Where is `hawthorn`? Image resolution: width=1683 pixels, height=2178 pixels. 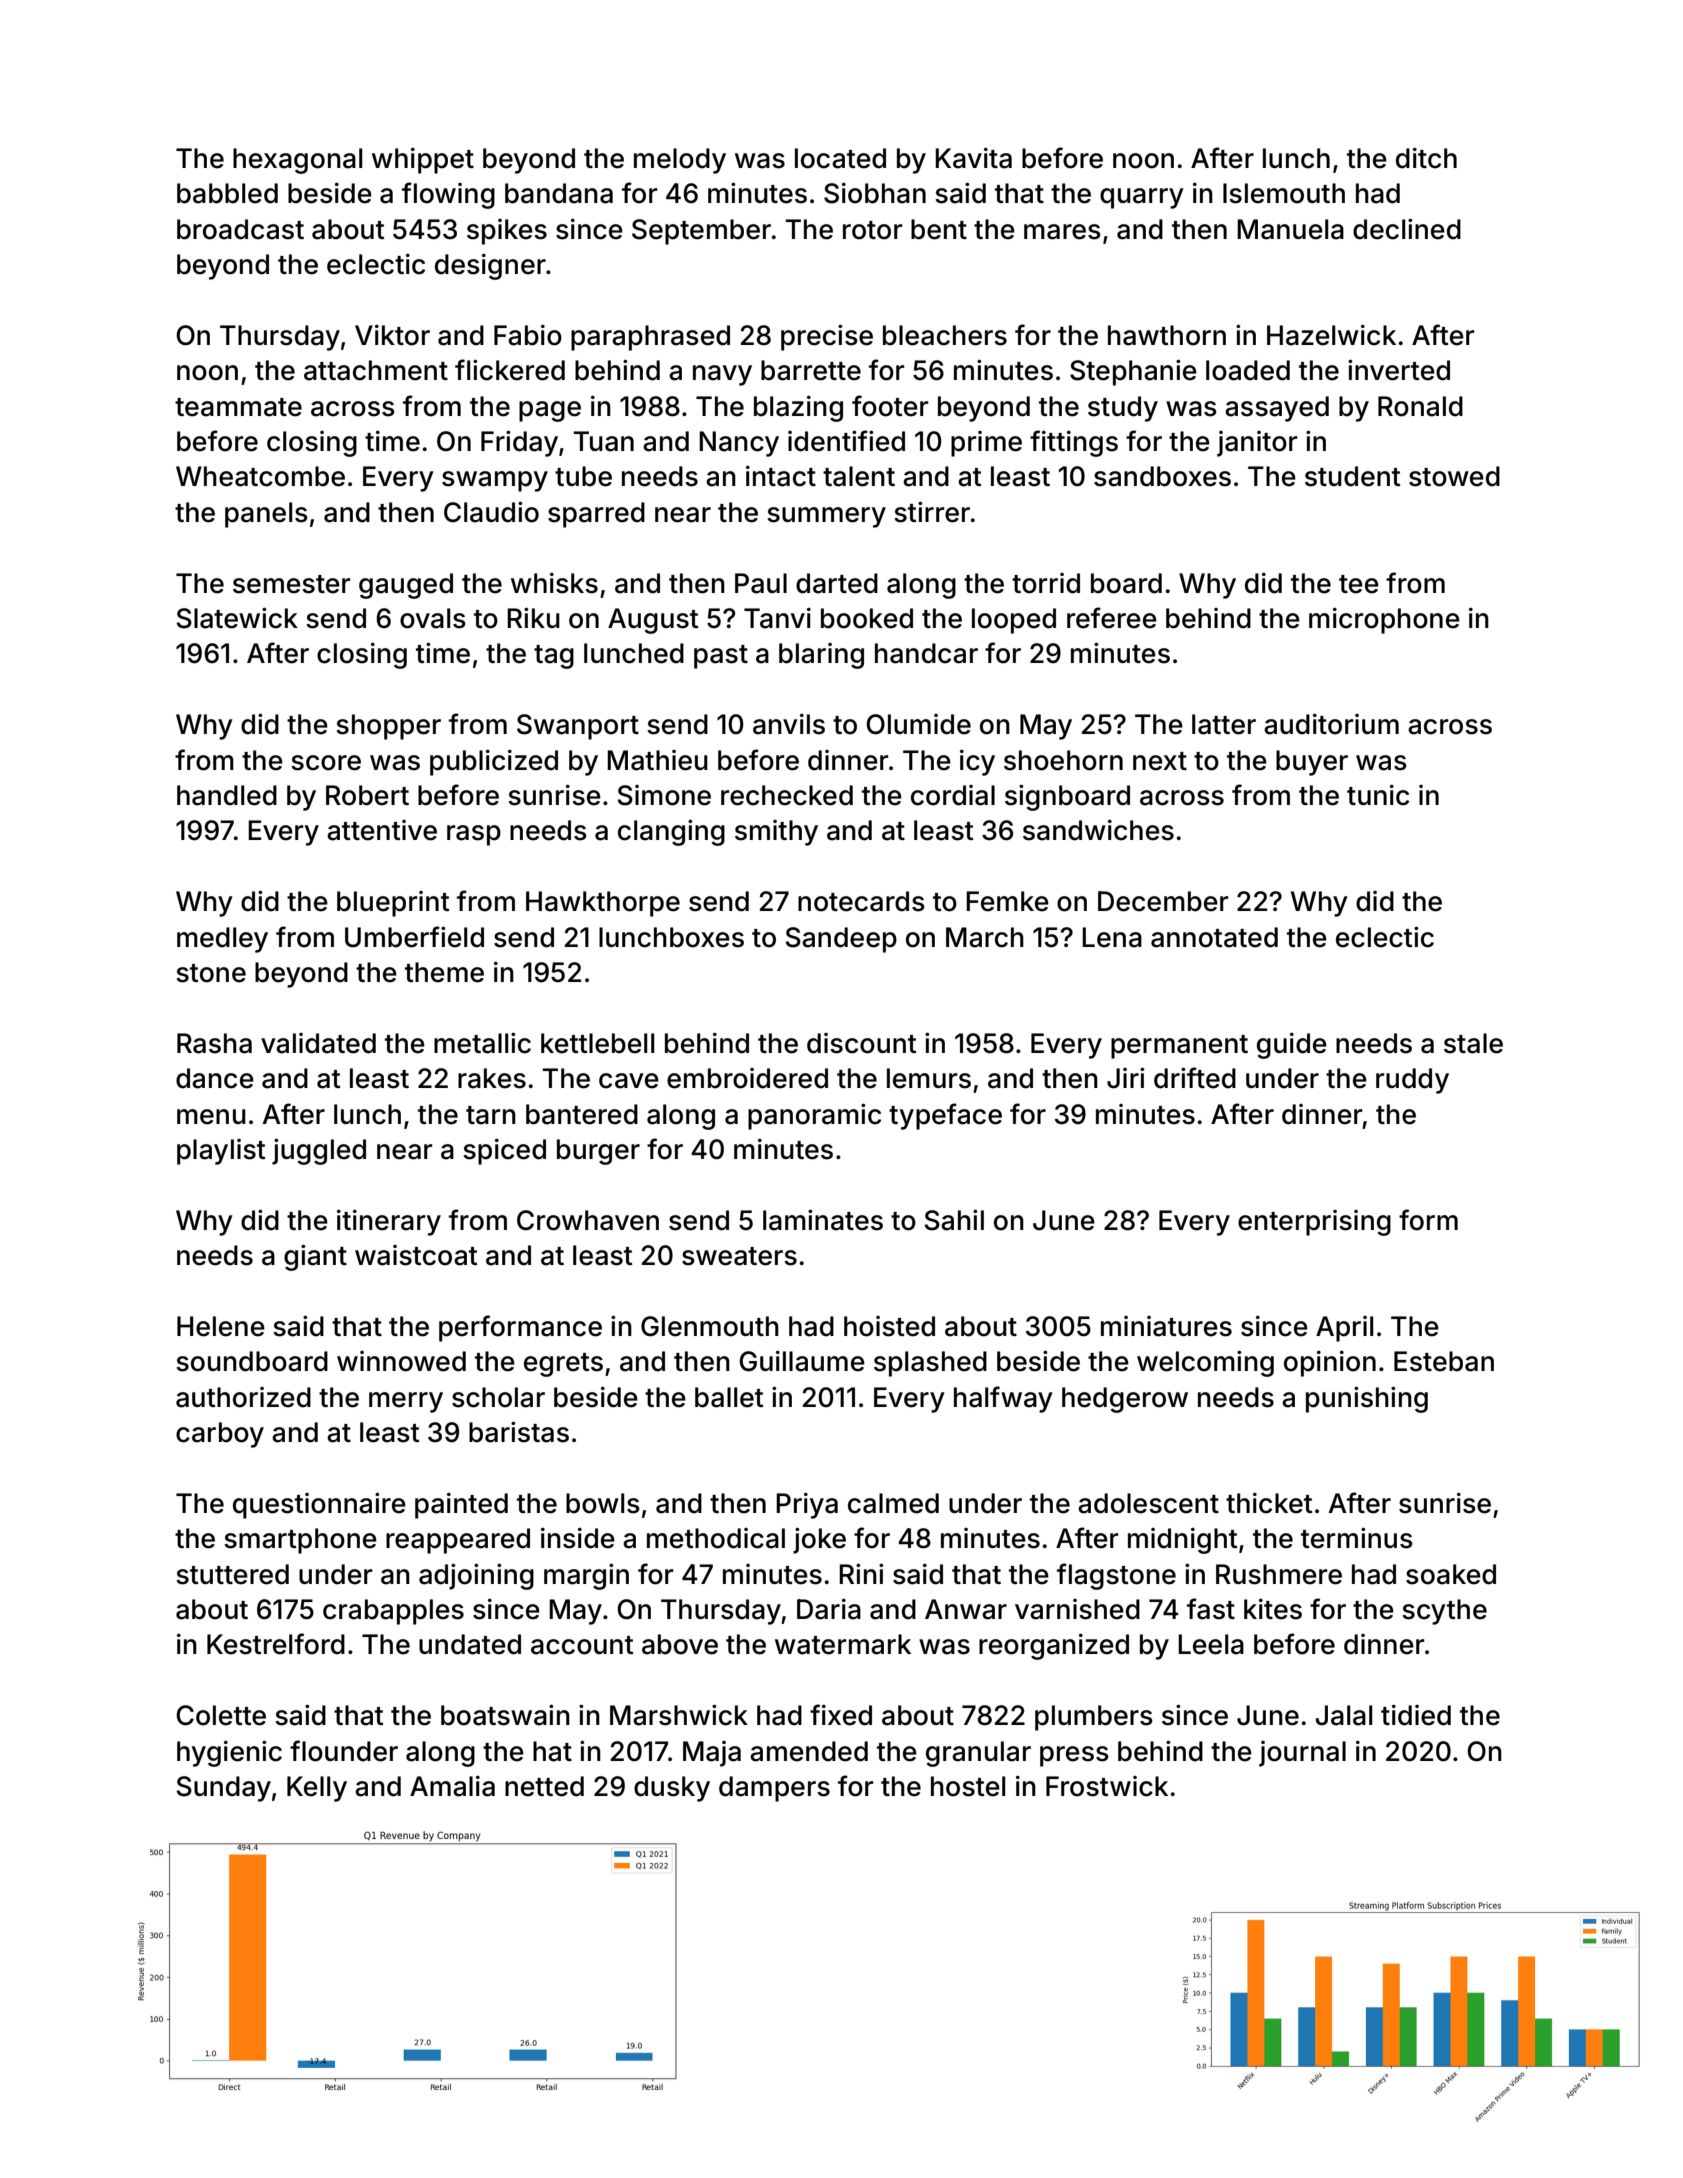 hawthorn is located at coordinates (1167, 335).
